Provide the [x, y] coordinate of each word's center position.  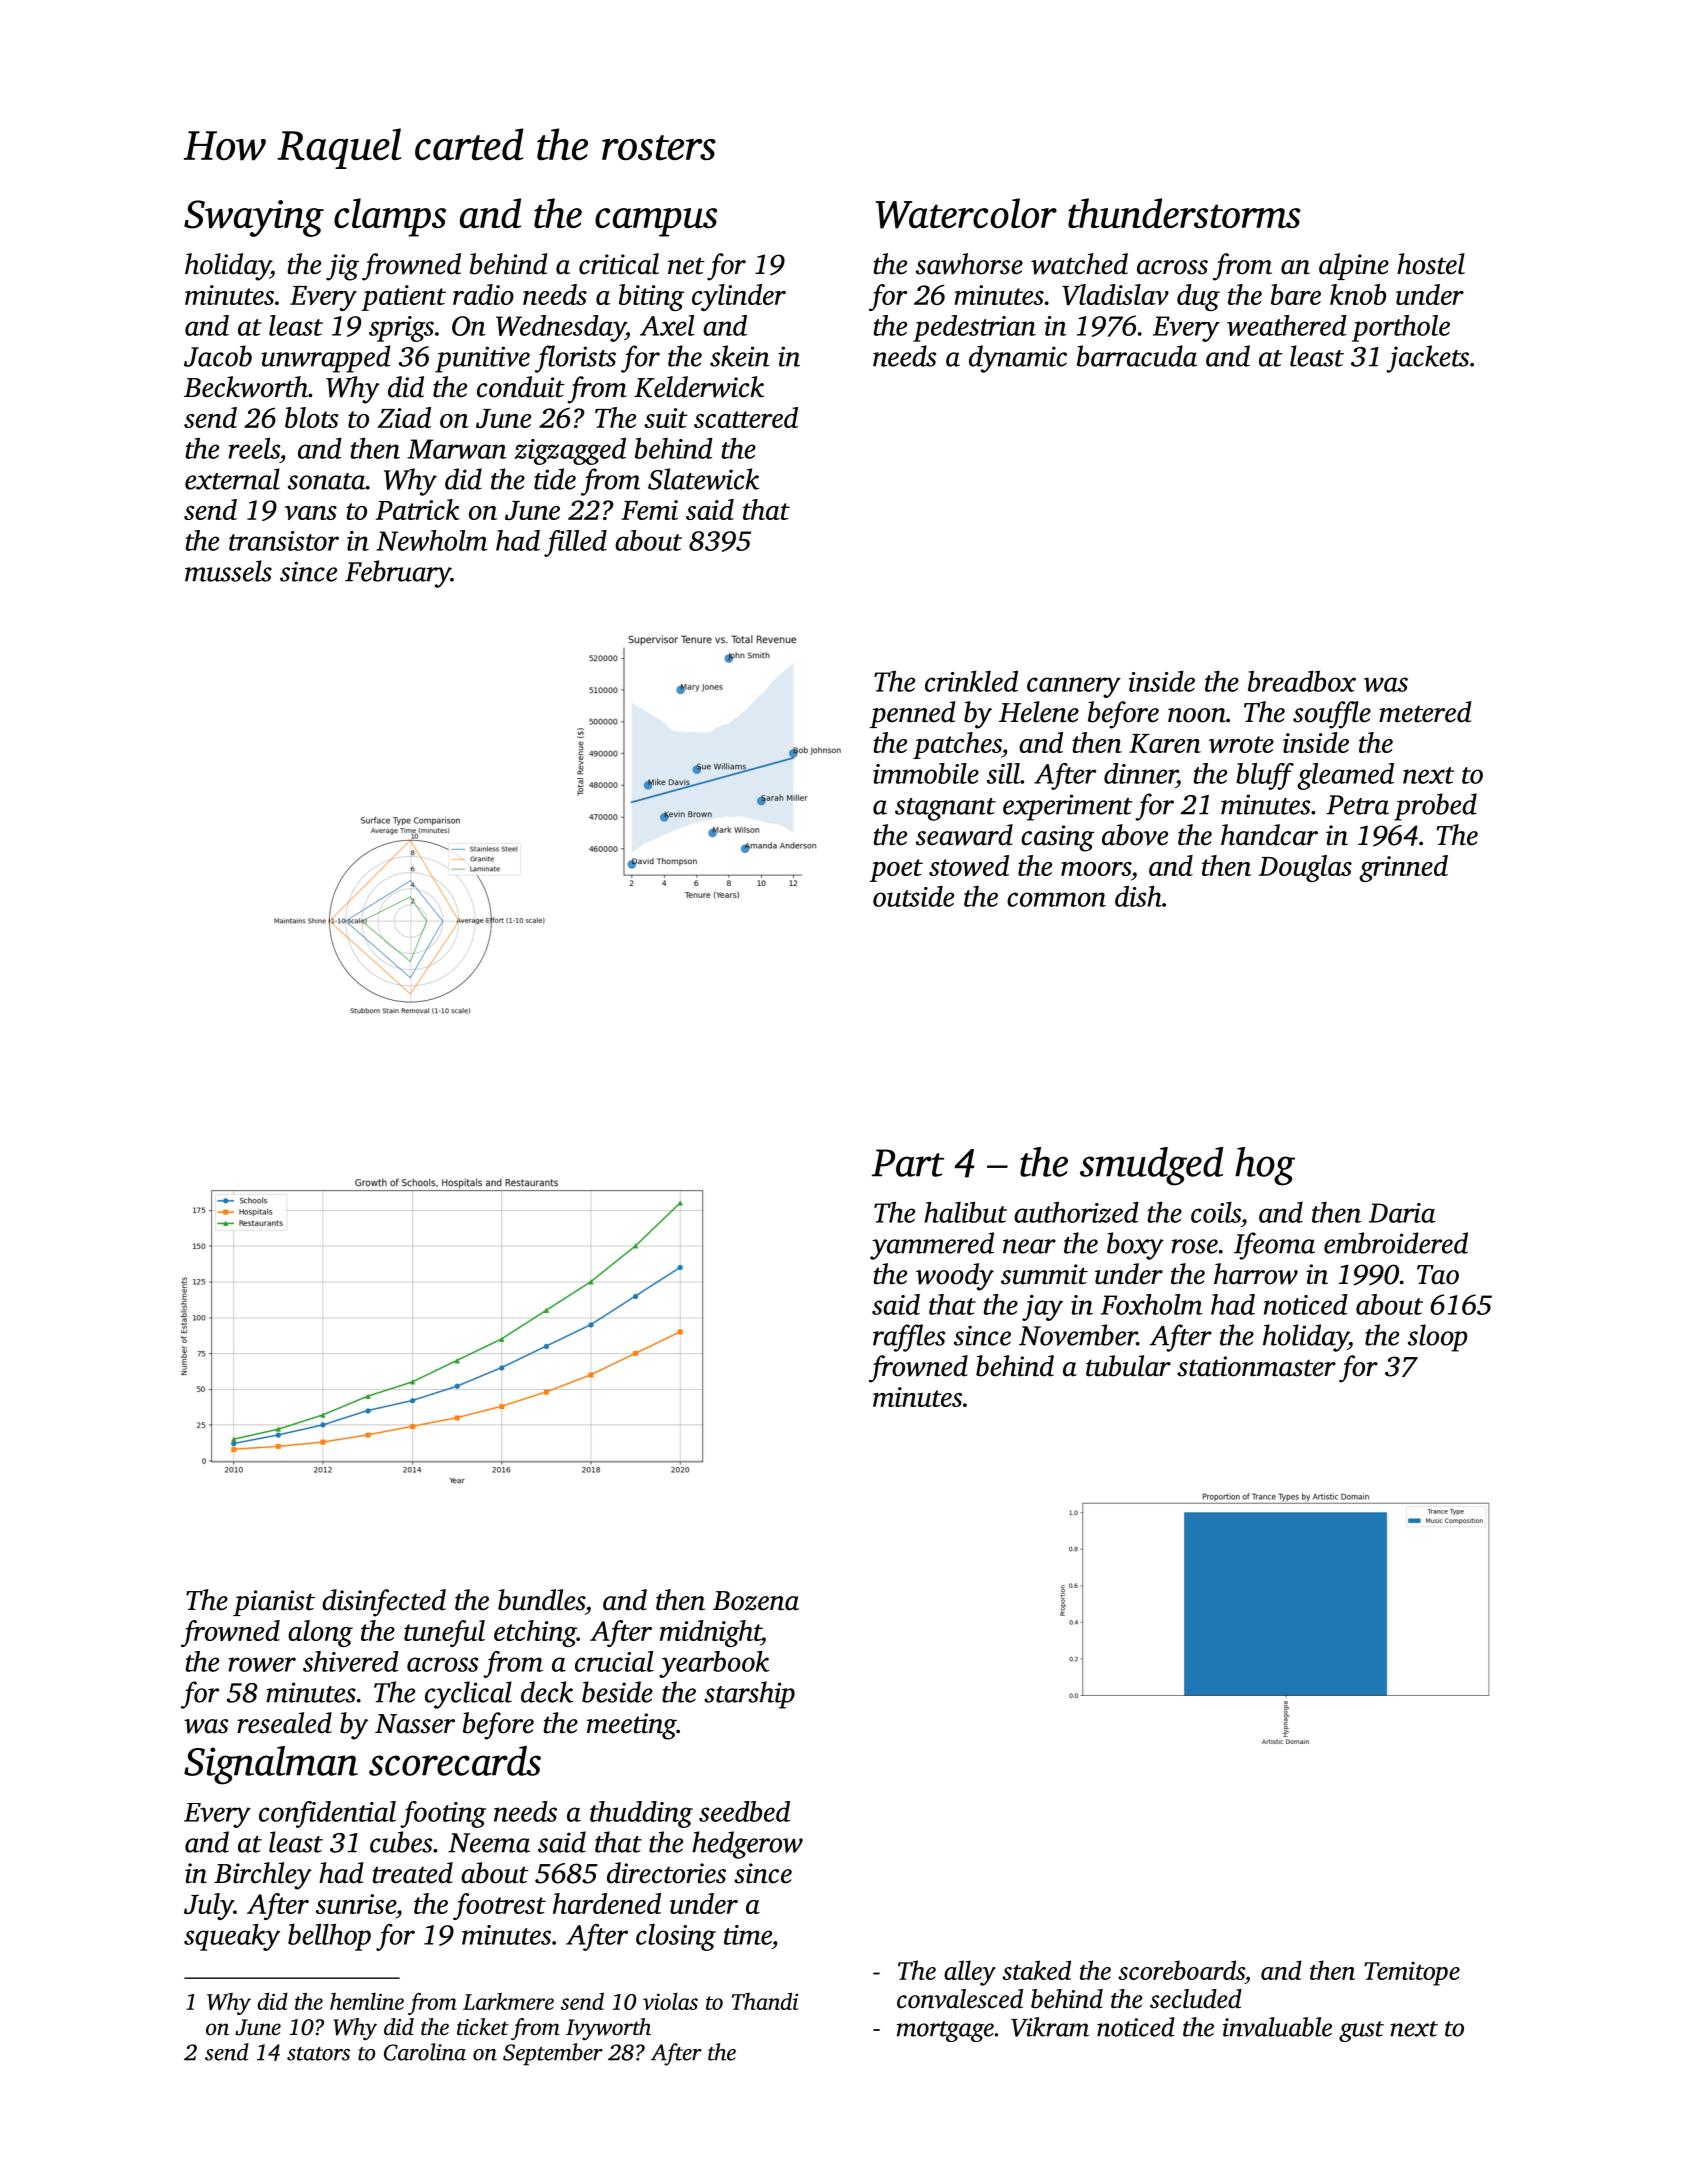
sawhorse [969, 264]
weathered [1287, 325]
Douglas [1305, 868]
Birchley [263, 1876]
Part [908, 1163]
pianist [274, 1603]
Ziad [404, 417]
